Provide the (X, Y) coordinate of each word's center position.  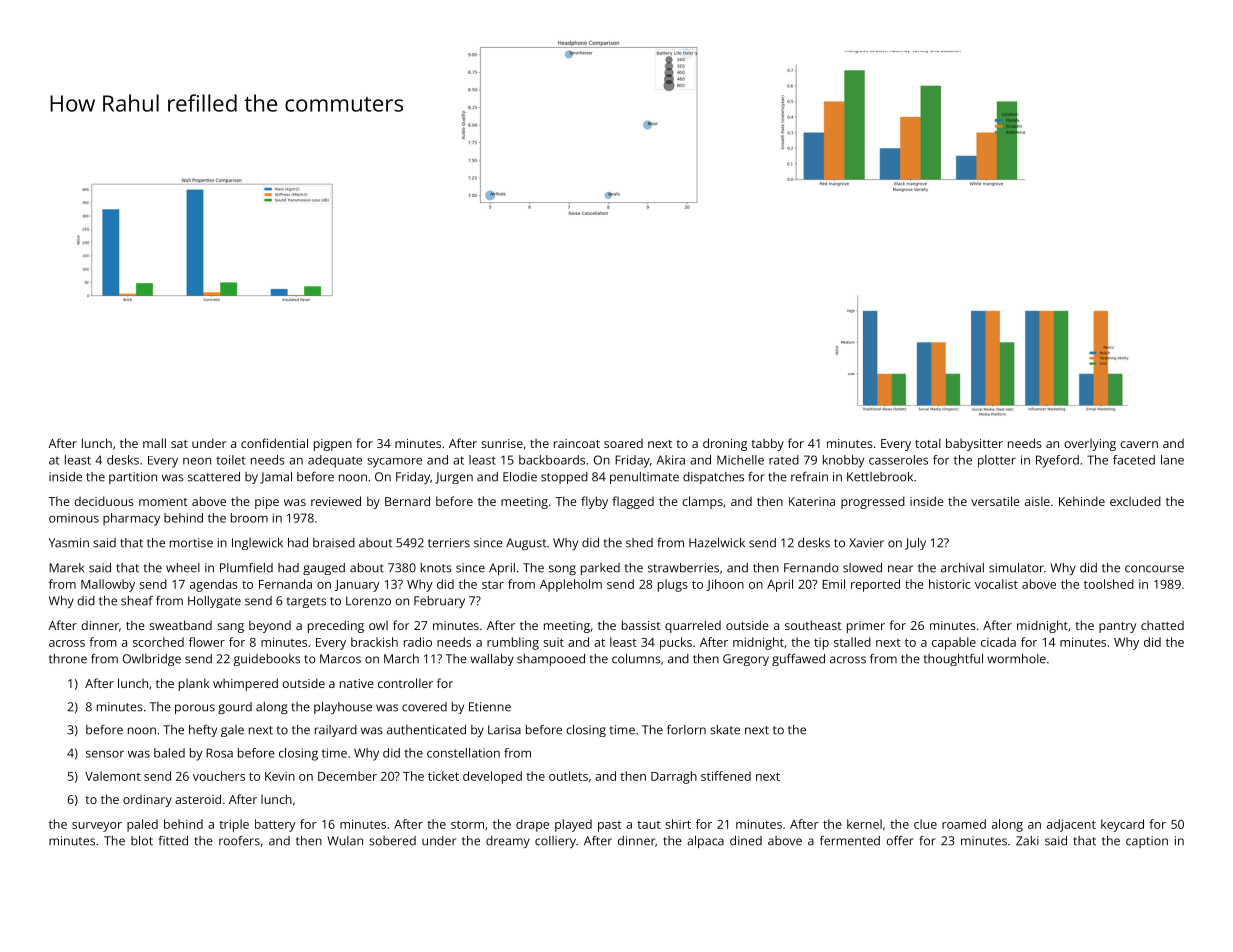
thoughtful (953, 660)
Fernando (811, 568)
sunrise (502, 443)
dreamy (508, 842)
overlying (1090, 444)
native (357, 683)
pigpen (333, 445)
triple (234, 825)
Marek (66, 568)
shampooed (551, 660)
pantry (1117, 627)
